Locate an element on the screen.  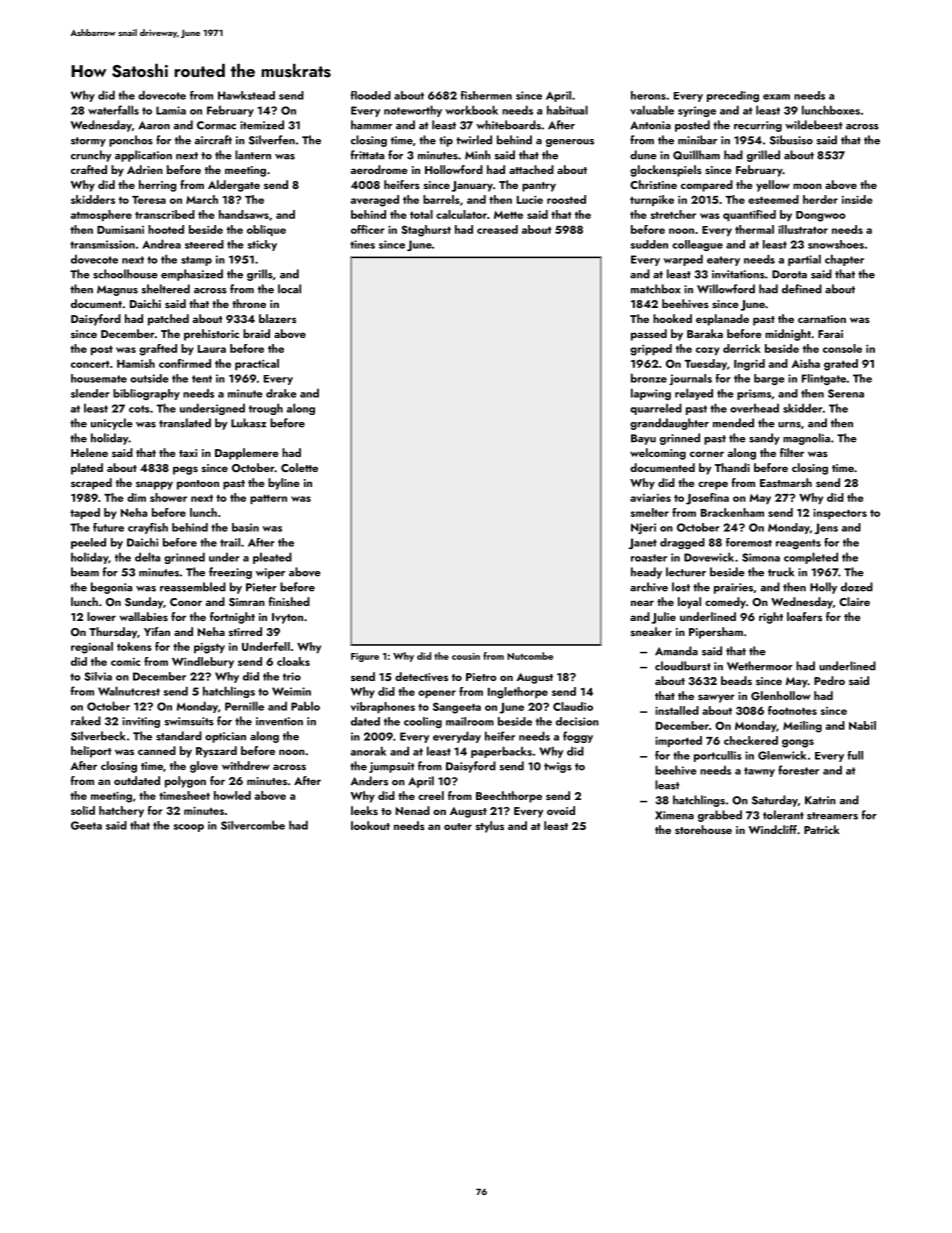
lapwing is located at coordinates (651, 394).
